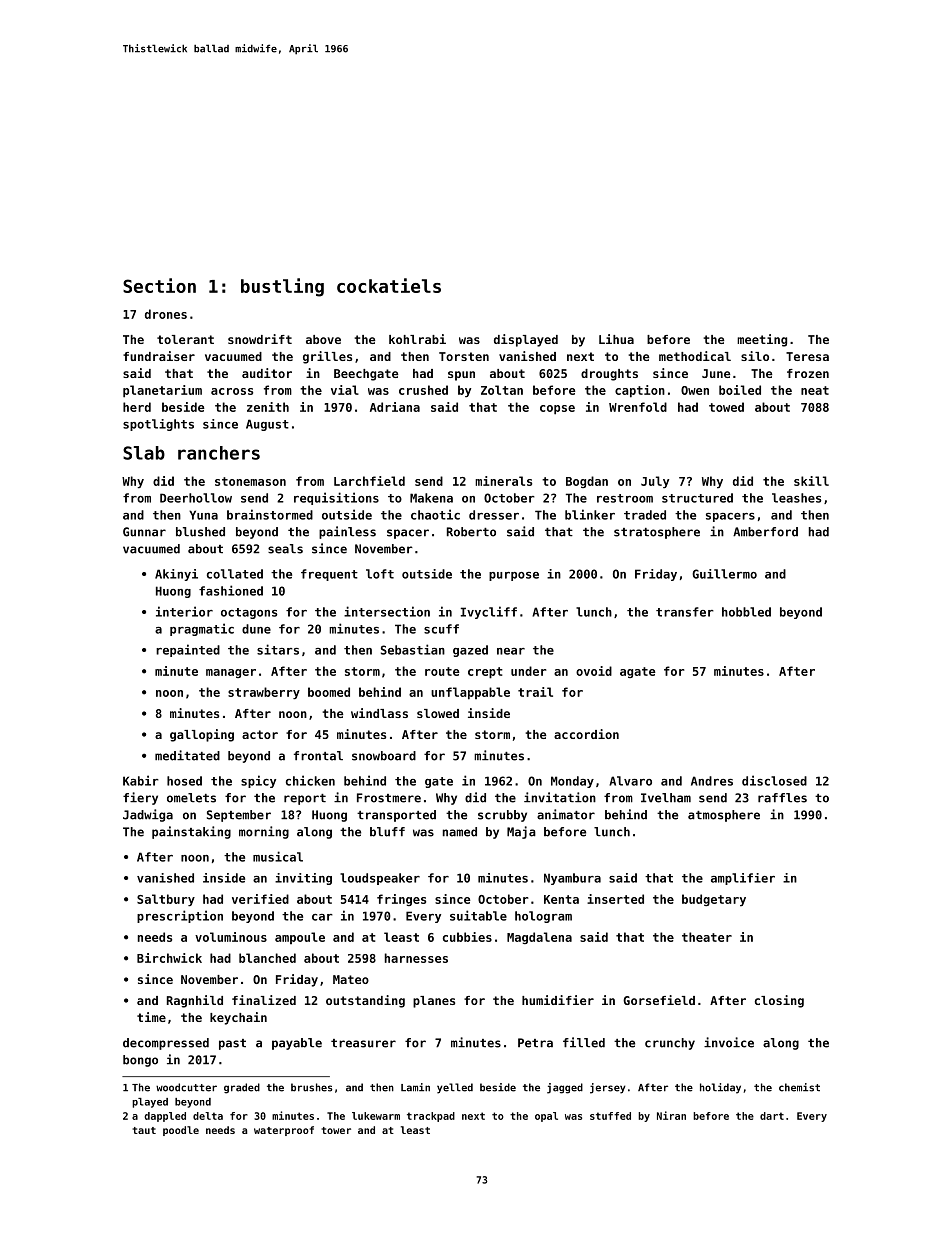  What do you see at coordinates (796, 498) in the screenshot?
I see `leashes` at bounding box center [796, 498].
